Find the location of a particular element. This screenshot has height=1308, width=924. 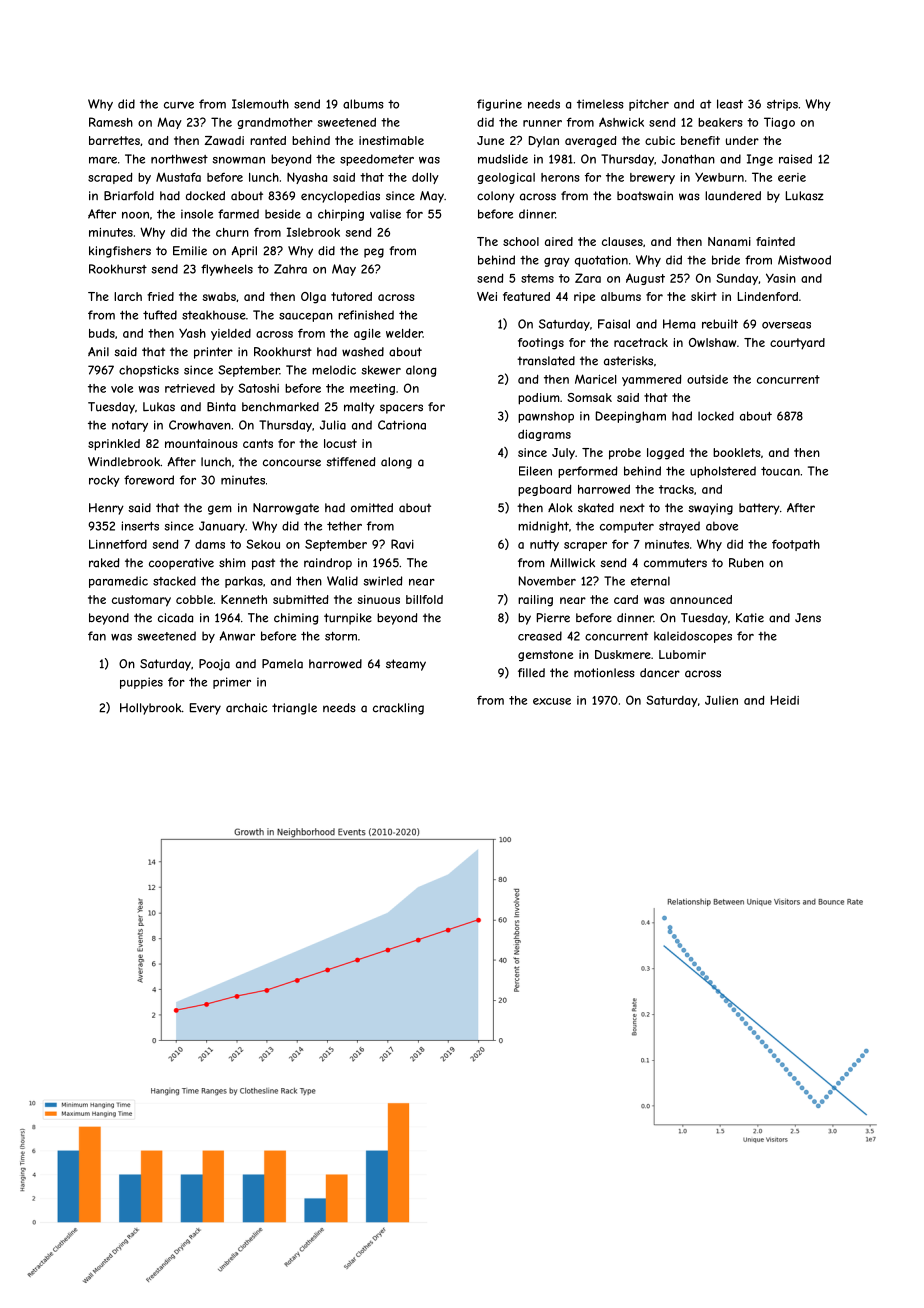

fan is located at coordinates (97, 636).
